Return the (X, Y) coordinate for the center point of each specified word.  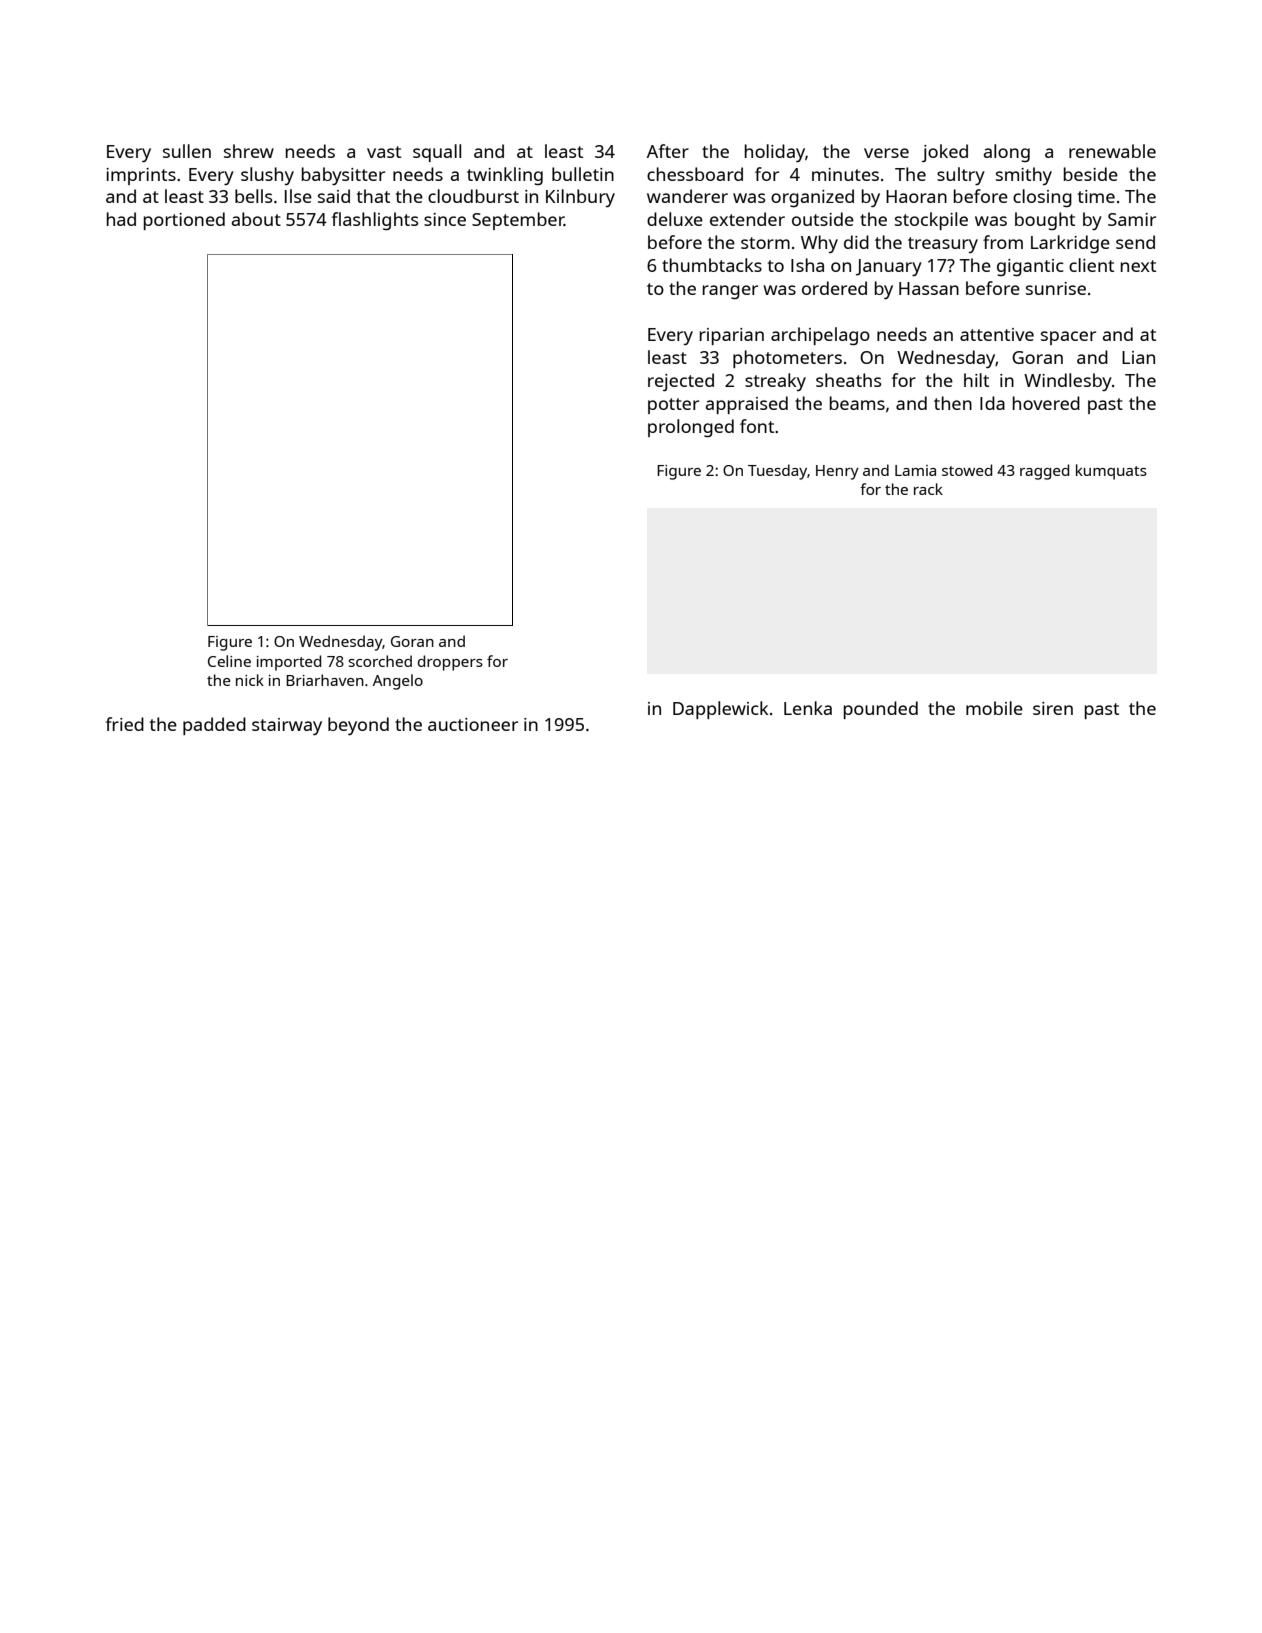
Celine (229, 661)
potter (673, 406)
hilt (976, 380)
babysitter (343, 176)
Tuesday (777, 472)
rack (928, 489)
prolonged (691, 428)
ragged (1044, 472)
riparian (732, 336)
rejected (681, 382)
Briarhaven (325, 680)
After (668, 151)
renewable (1112, 151)
